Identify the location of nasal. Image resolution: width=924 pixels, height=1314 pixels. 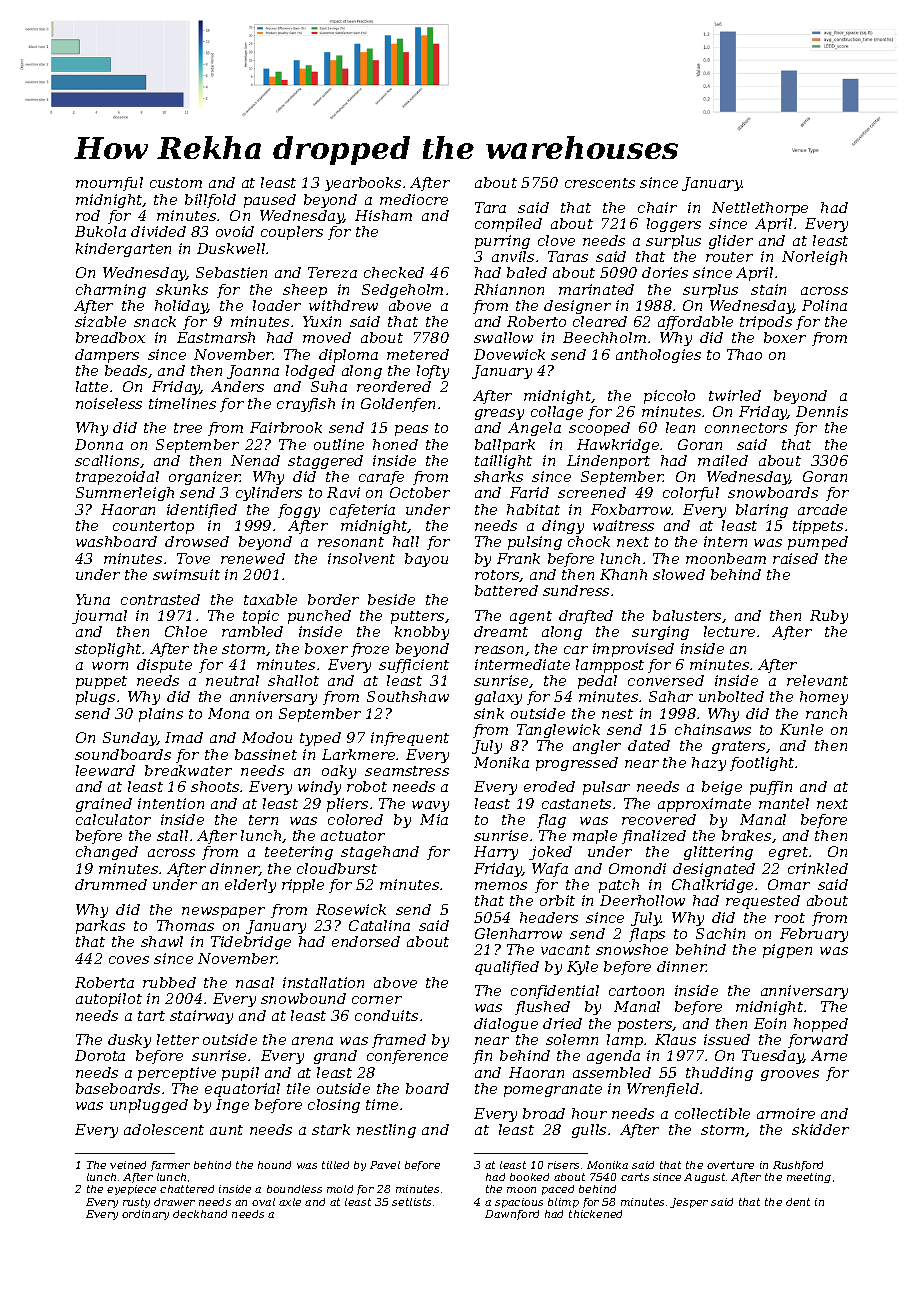
(255, 982).
